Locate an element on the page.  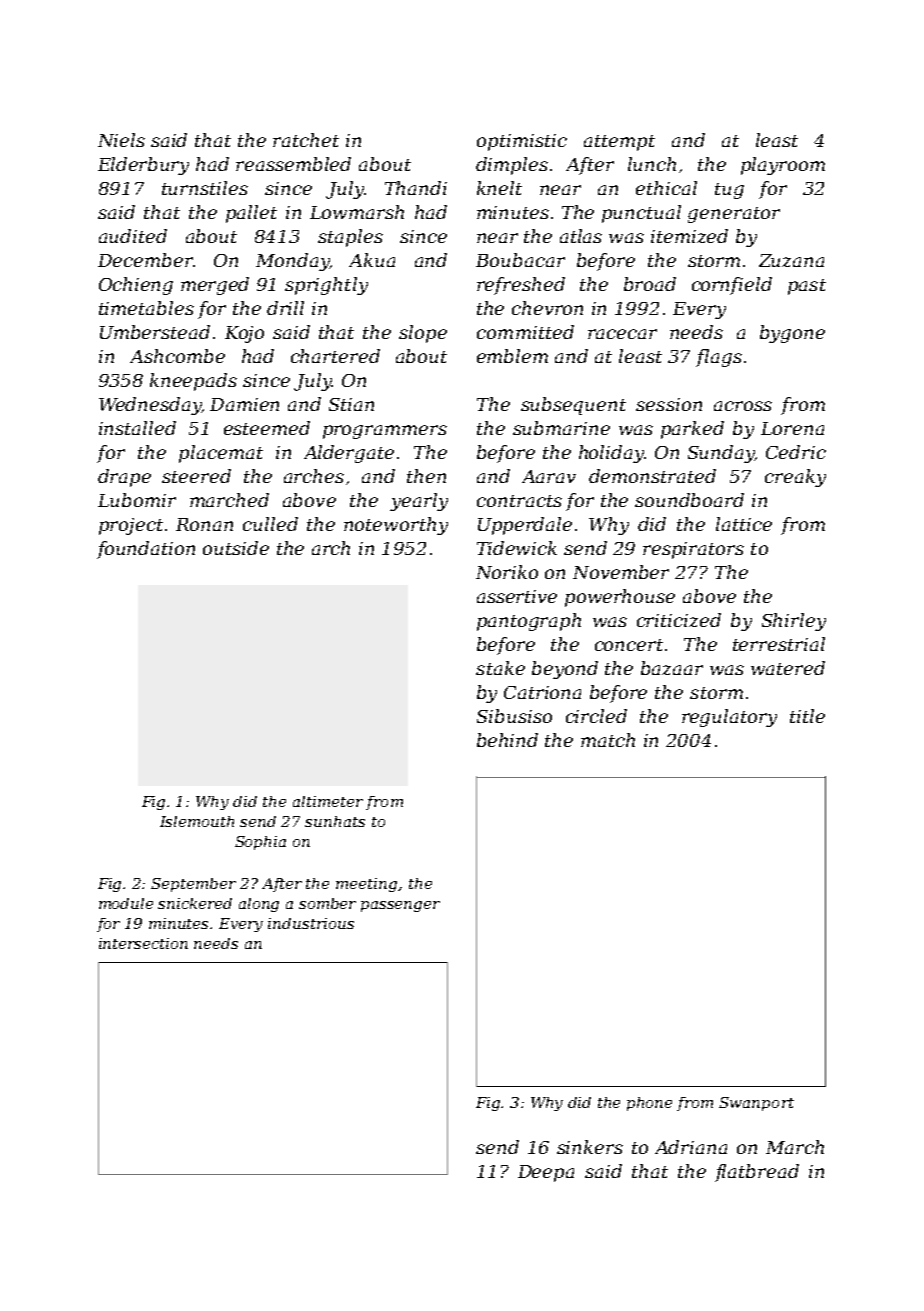
foundation is located at coordinates (146, 550).
